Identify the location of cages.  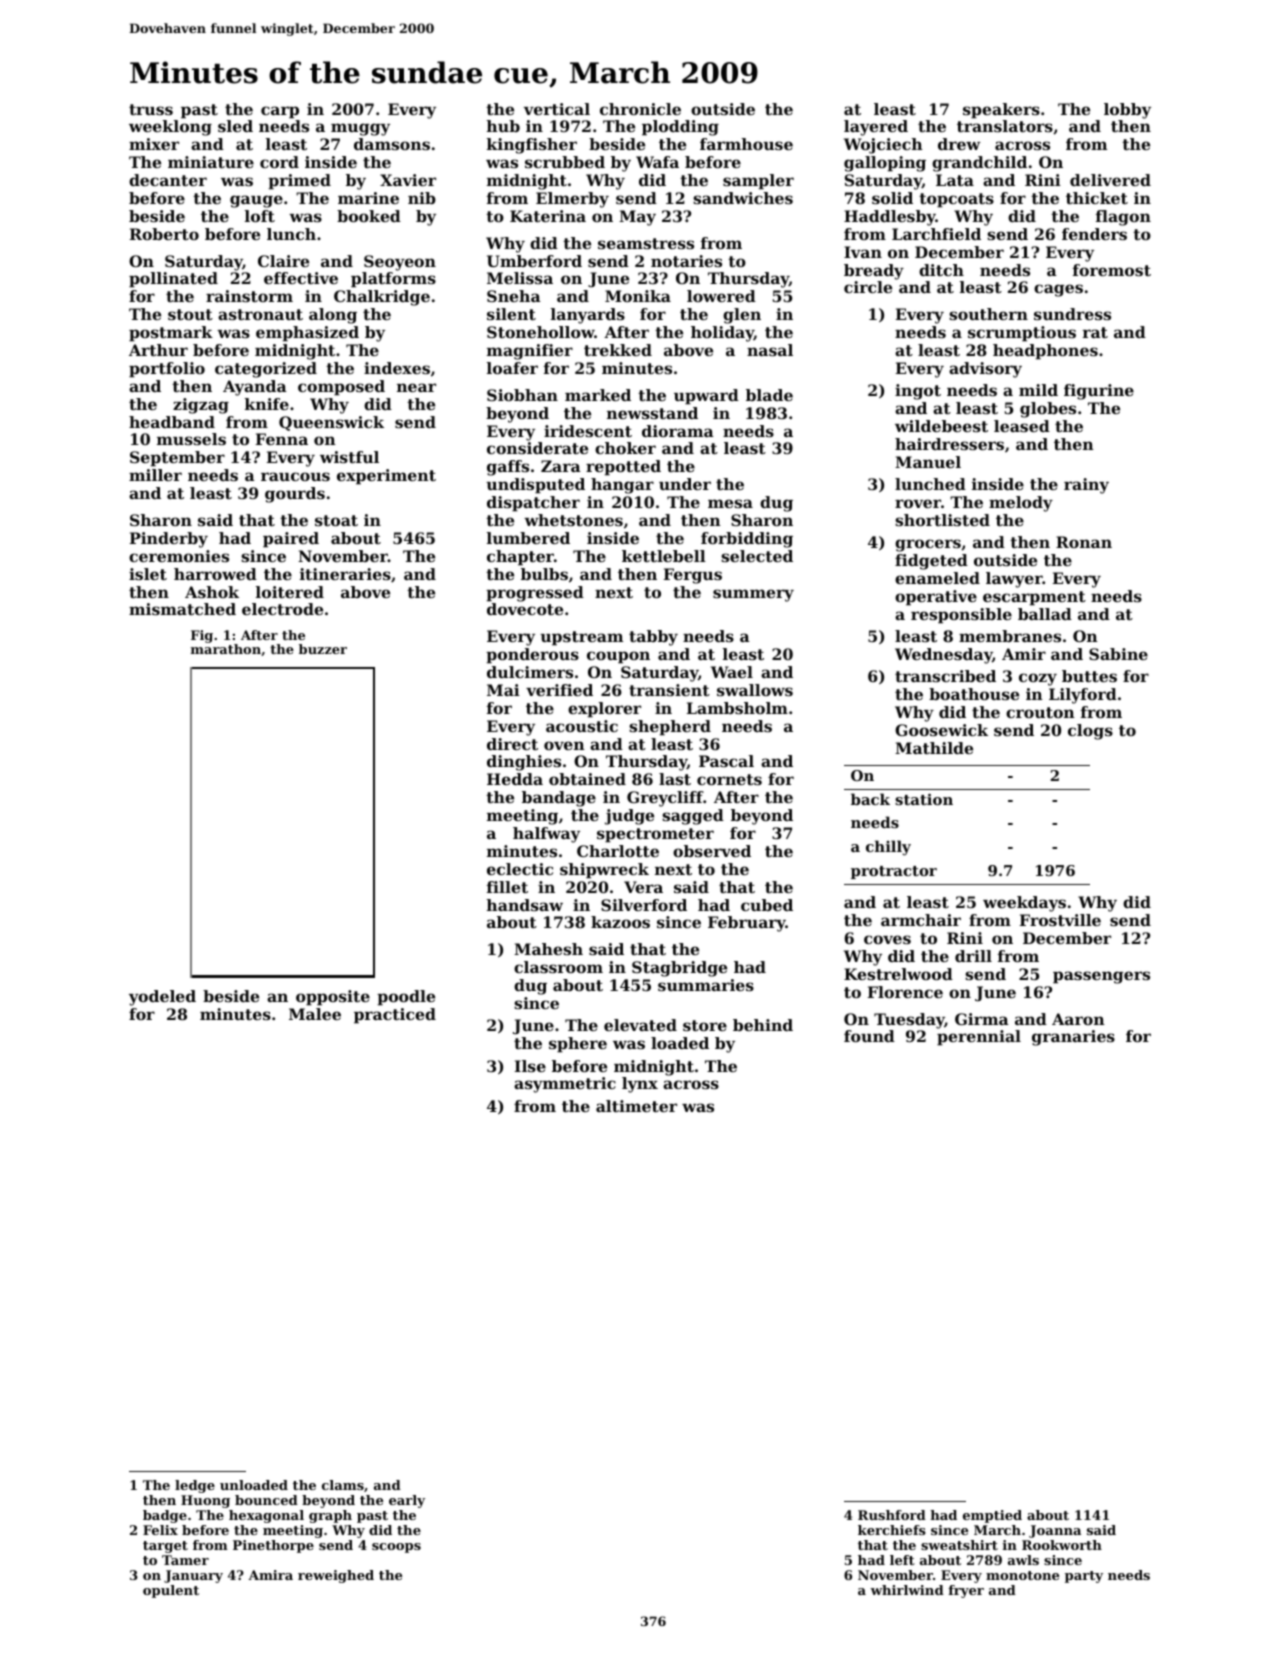
(1058, 290).
